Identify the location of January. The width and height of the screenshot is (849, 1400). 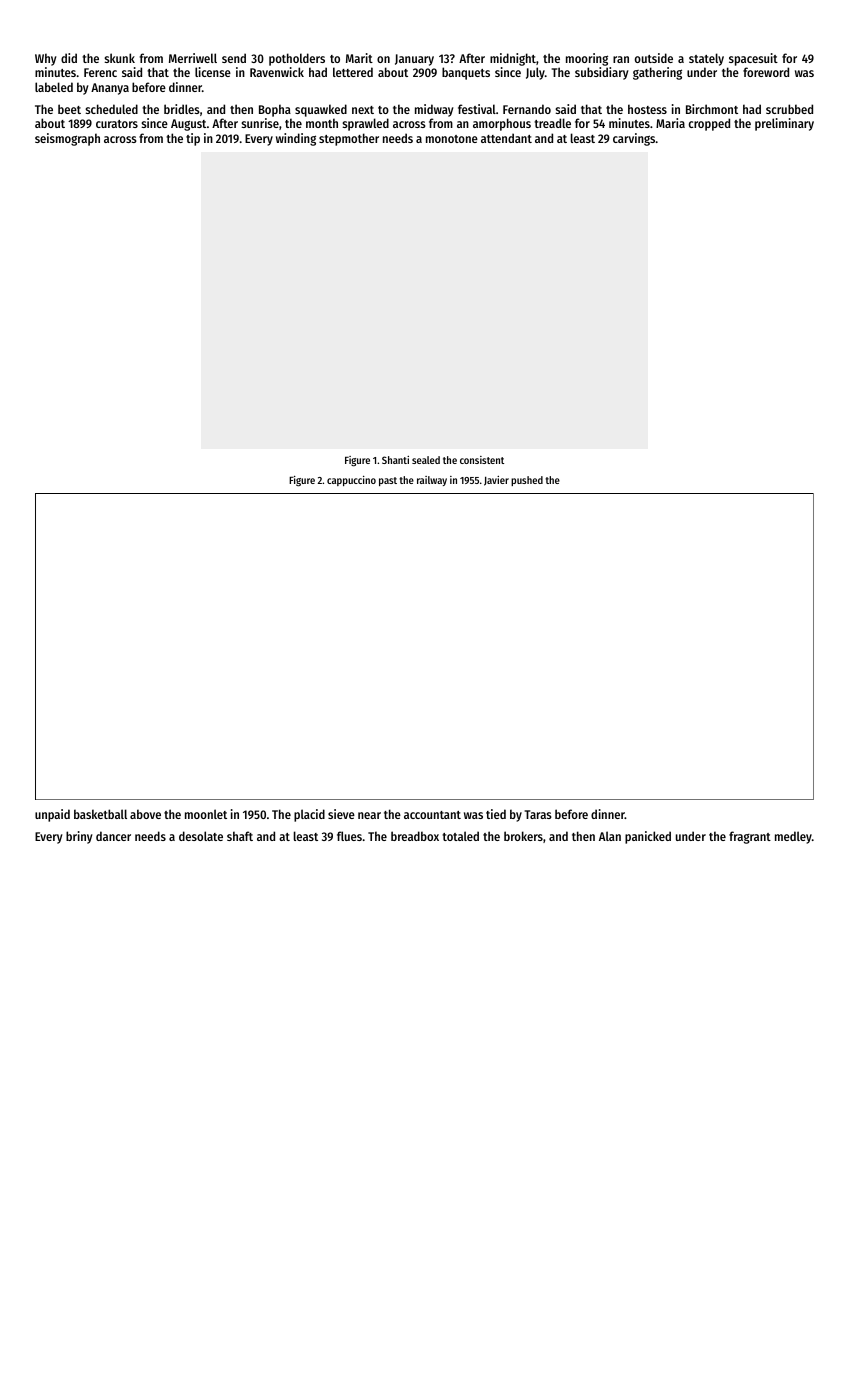
(414, 60).
